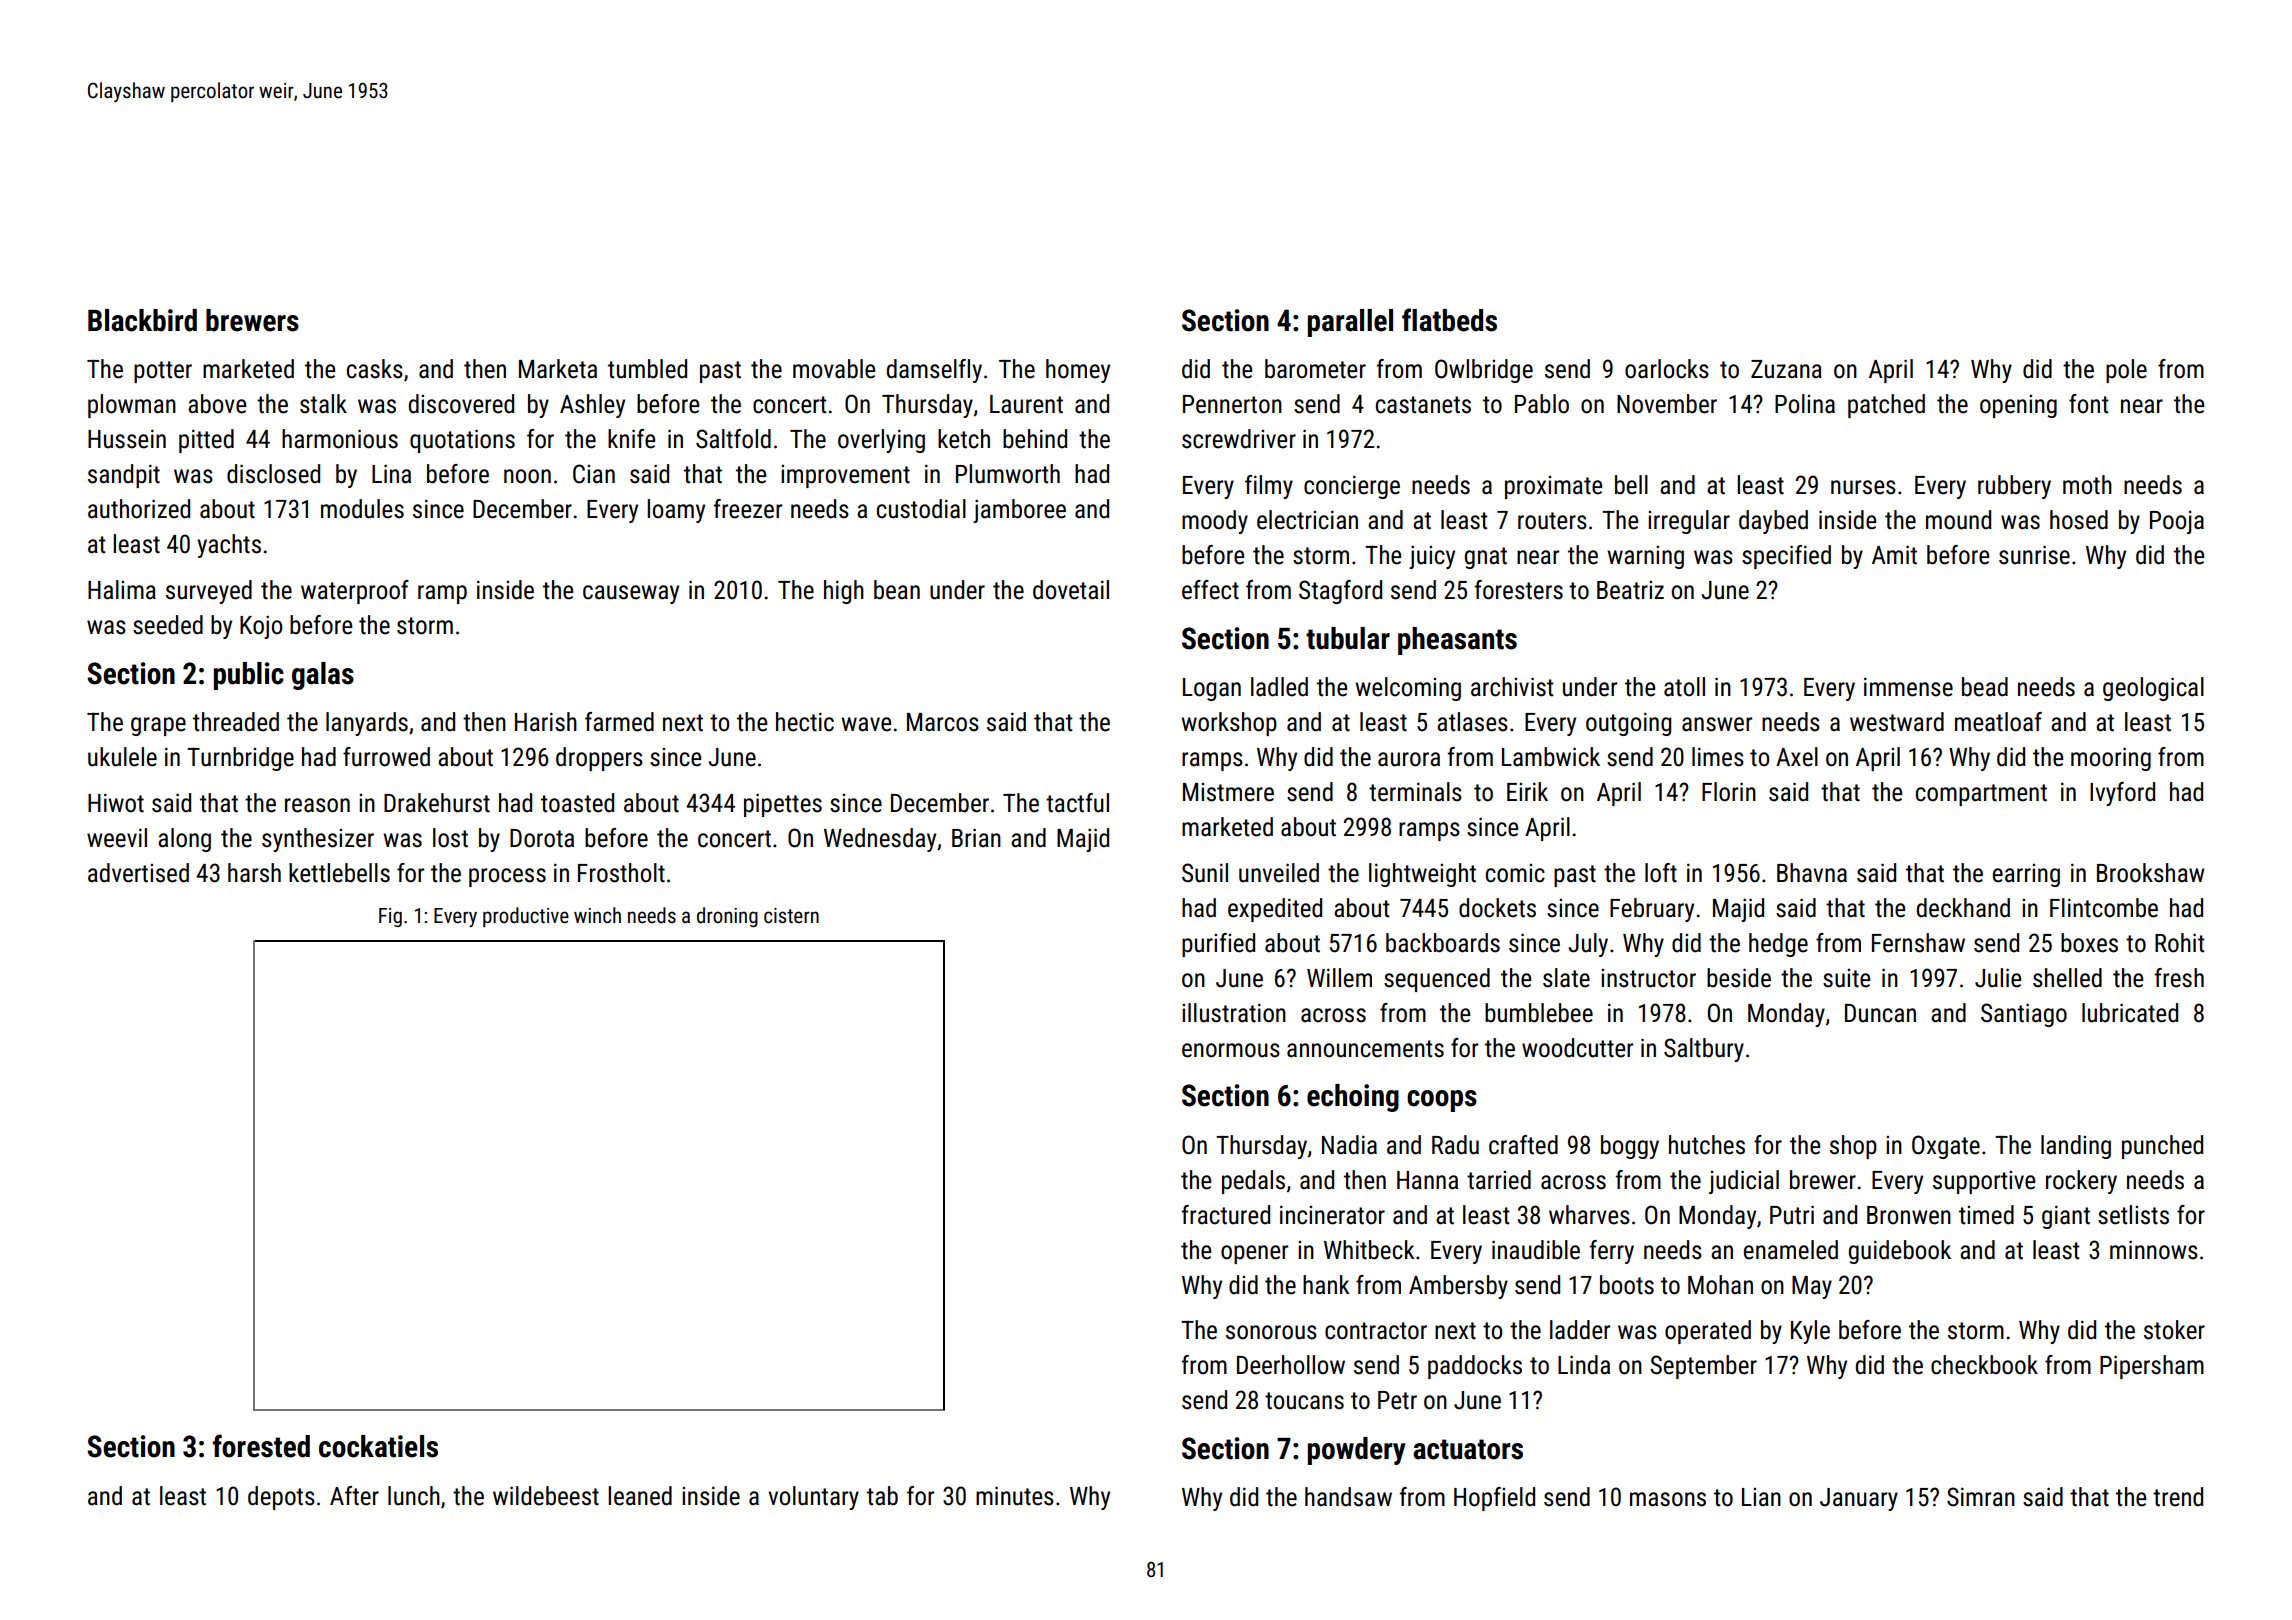 The width and height of the document is (2292, 1620). I want to click on pole, so click(2126, 371).
